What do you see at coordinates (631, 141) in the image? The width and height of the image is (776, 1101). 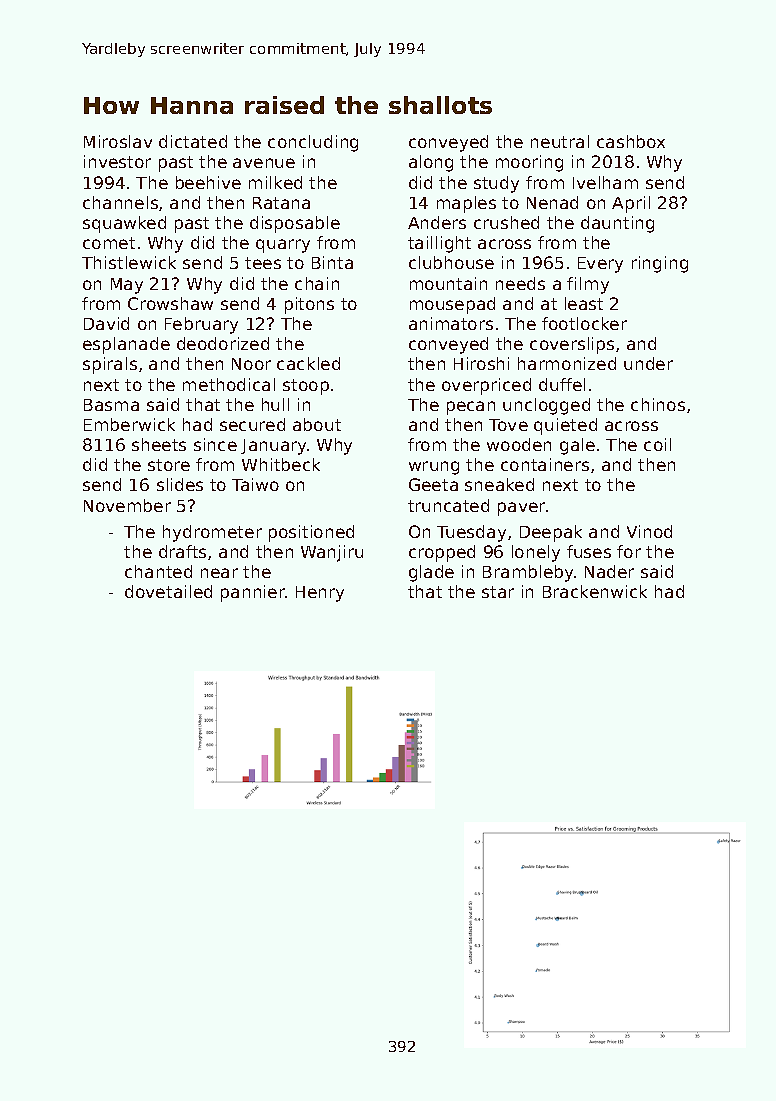 I see `cashbox` at bounding box center [631, 141].
